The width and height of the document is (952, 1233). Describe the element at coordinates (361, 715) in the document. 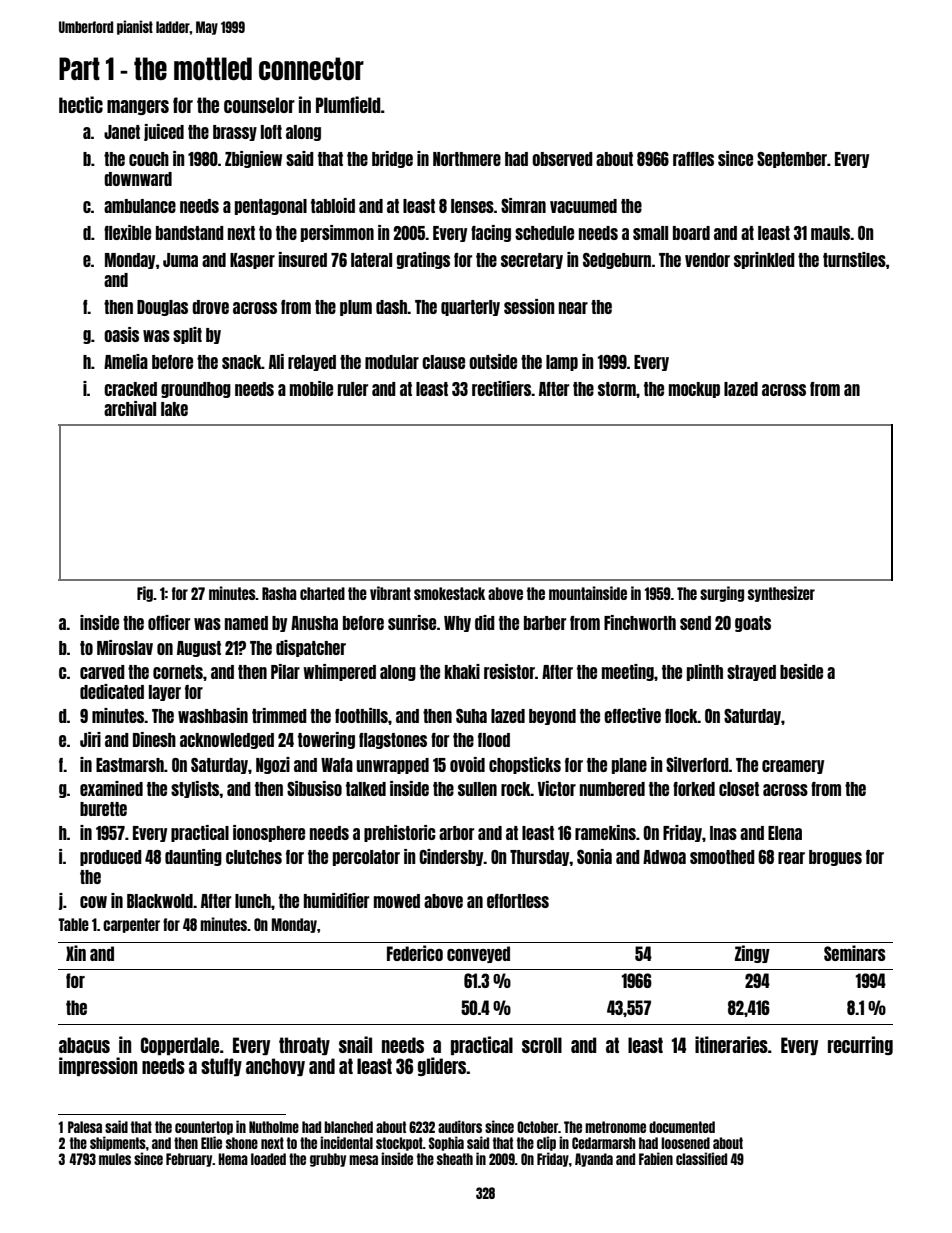

I see `foothills` at that location.
